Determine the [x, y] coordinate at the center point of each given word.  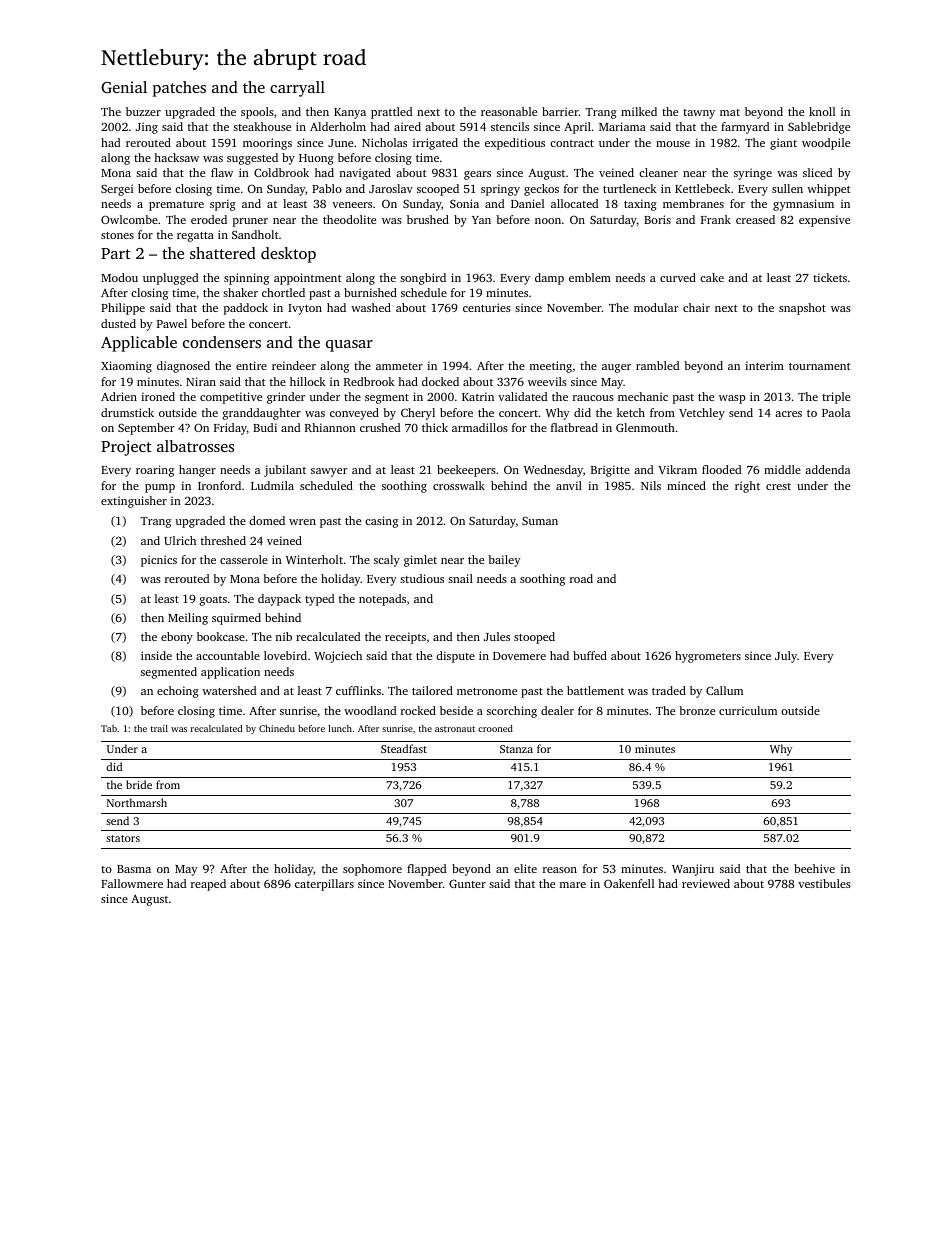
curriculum [748, 710]
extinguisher [134, 502]
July [786, 657]
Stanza [516, 749]
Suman [540, 520]
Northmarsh [137, 802]
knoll [822, 111]
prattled [391, 113]
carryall [297, 89]
